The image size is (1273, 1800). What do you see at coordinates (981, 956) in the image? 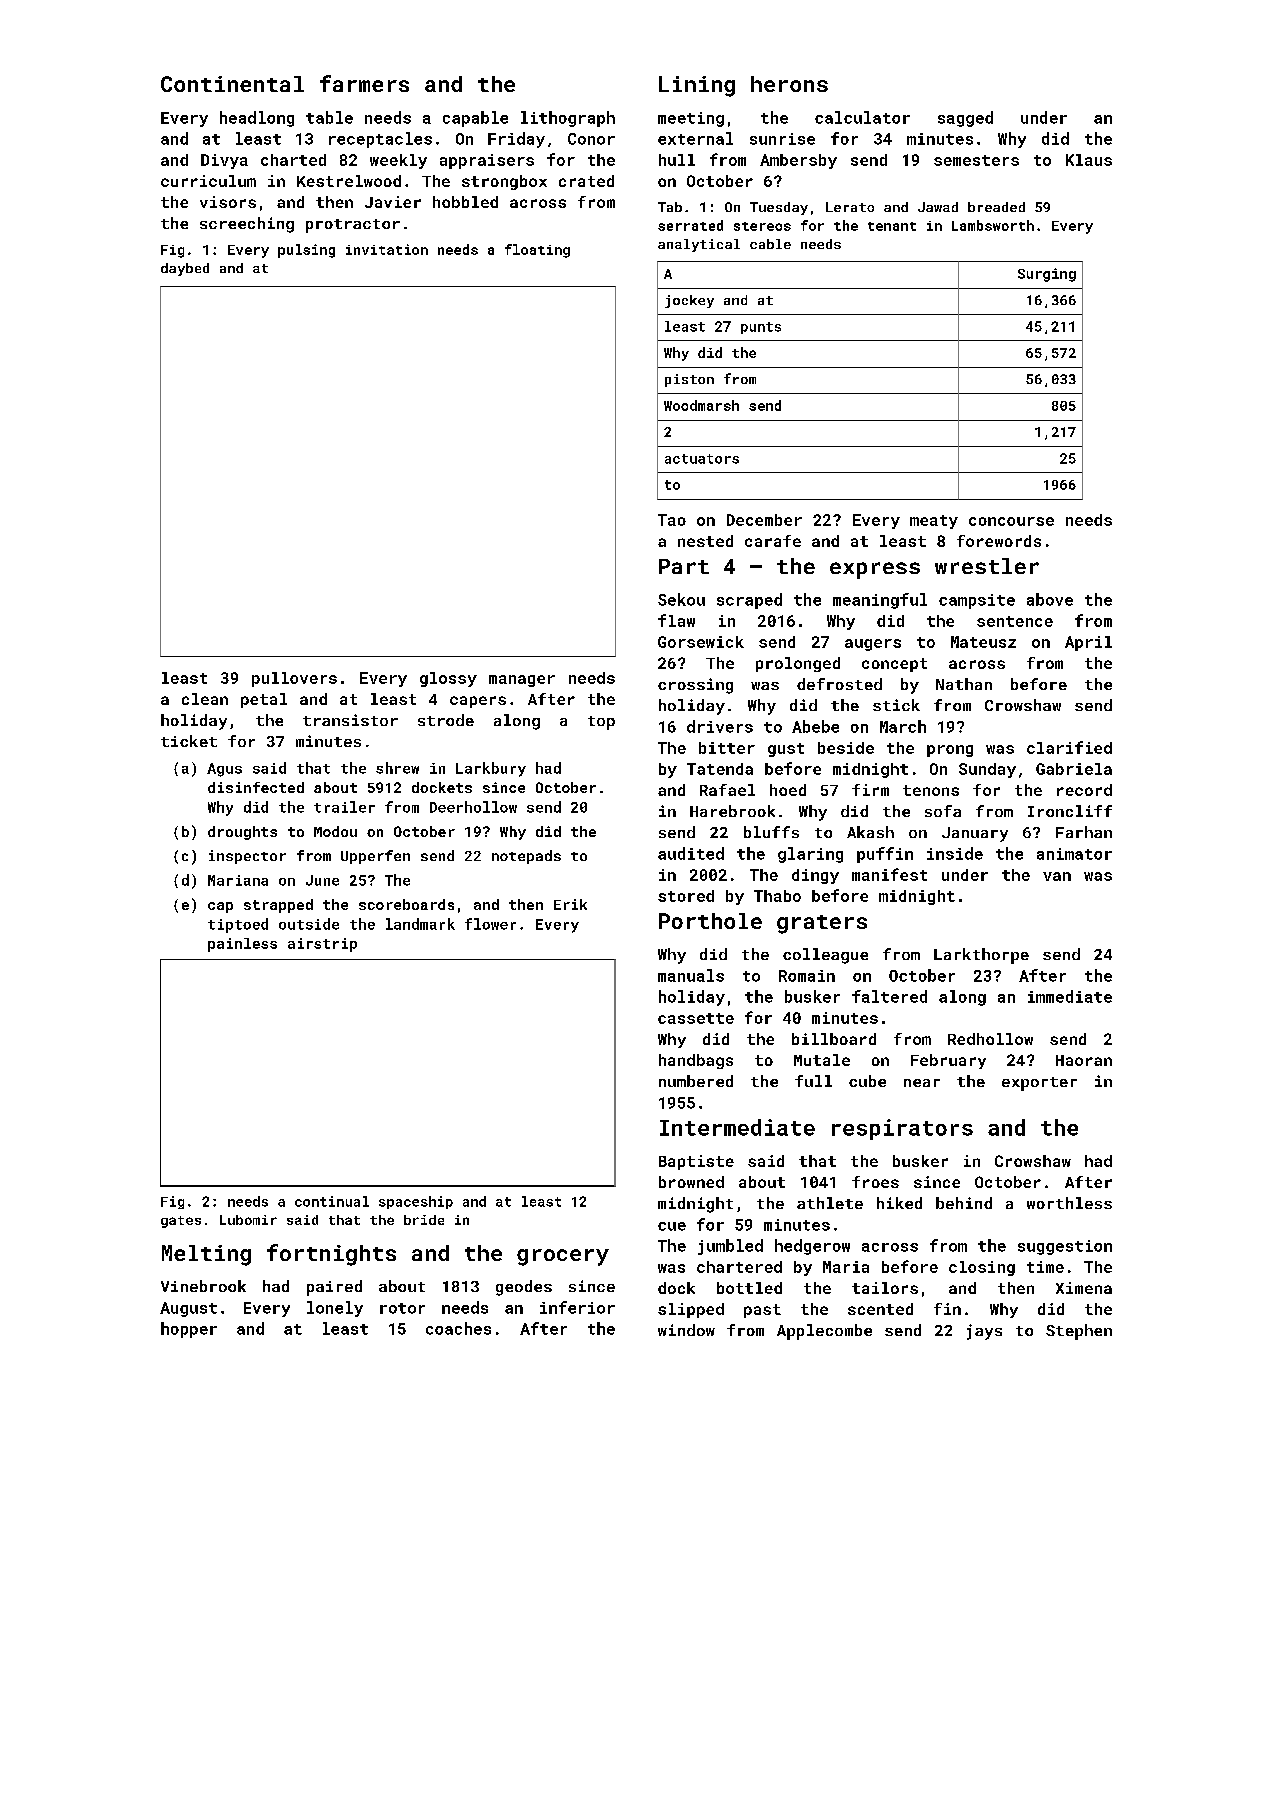
I see `Larkthorpe` at bounding box center [981, 956].
